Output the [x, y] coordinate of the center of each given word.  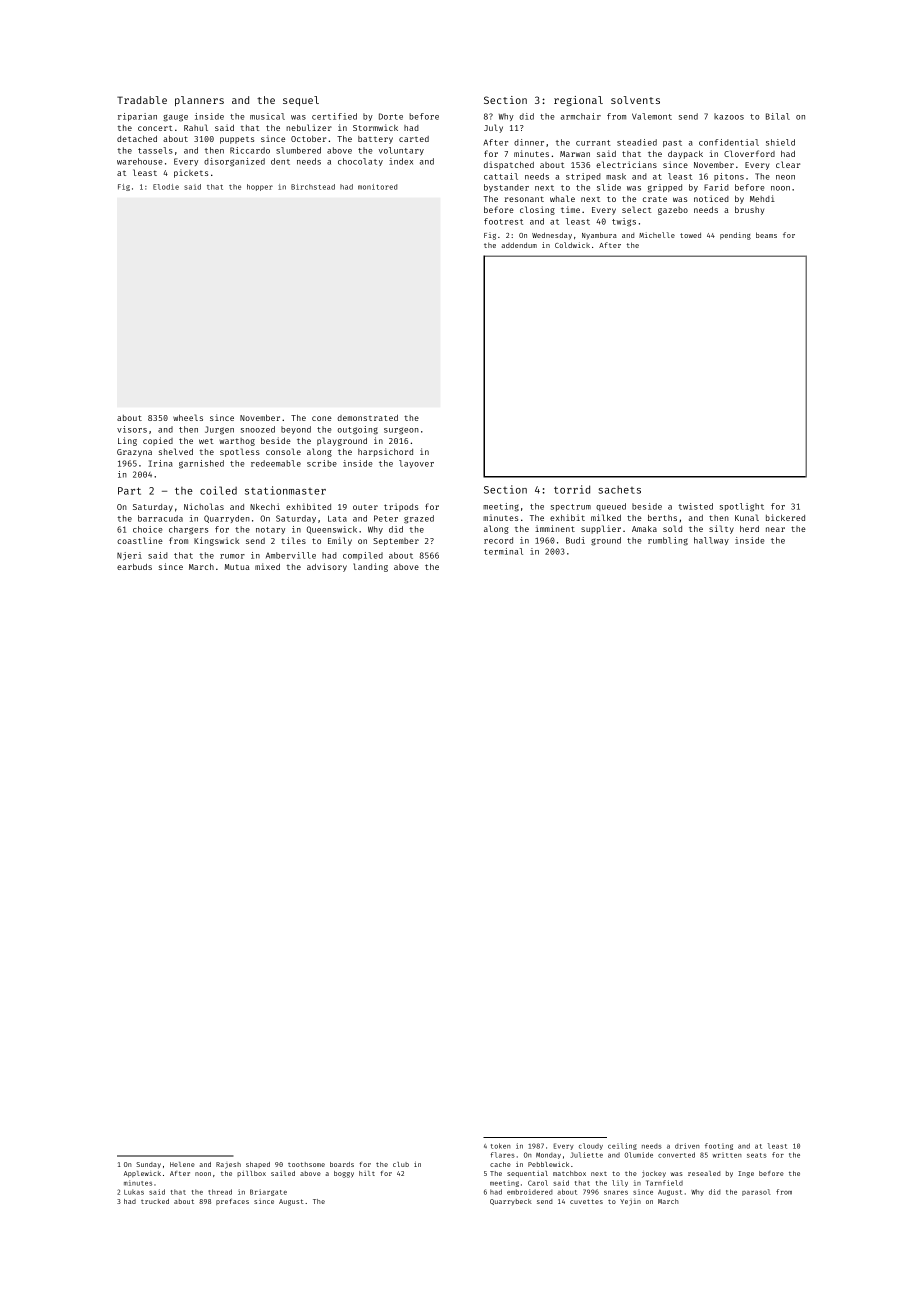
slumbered [298, 150]
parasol [756, 1192]
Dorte [391, 116]
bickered [785, 517]
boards [342, 1164]
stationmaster [285, 490]
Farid [716, 187]
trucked [155, 1201]
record [498, 540]
